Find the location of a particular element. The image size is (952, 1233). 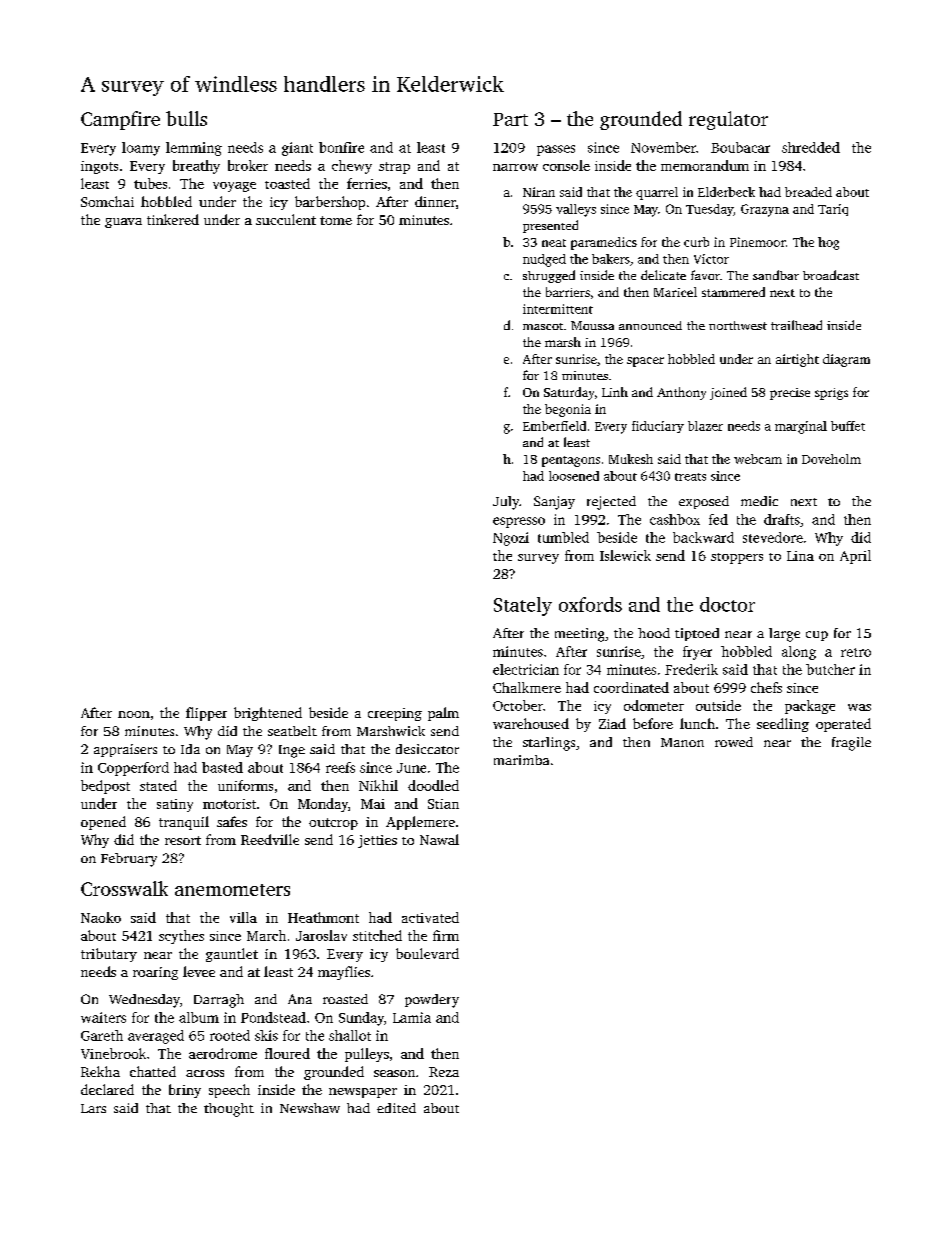

drafts is located at coordinates (782, 519).
